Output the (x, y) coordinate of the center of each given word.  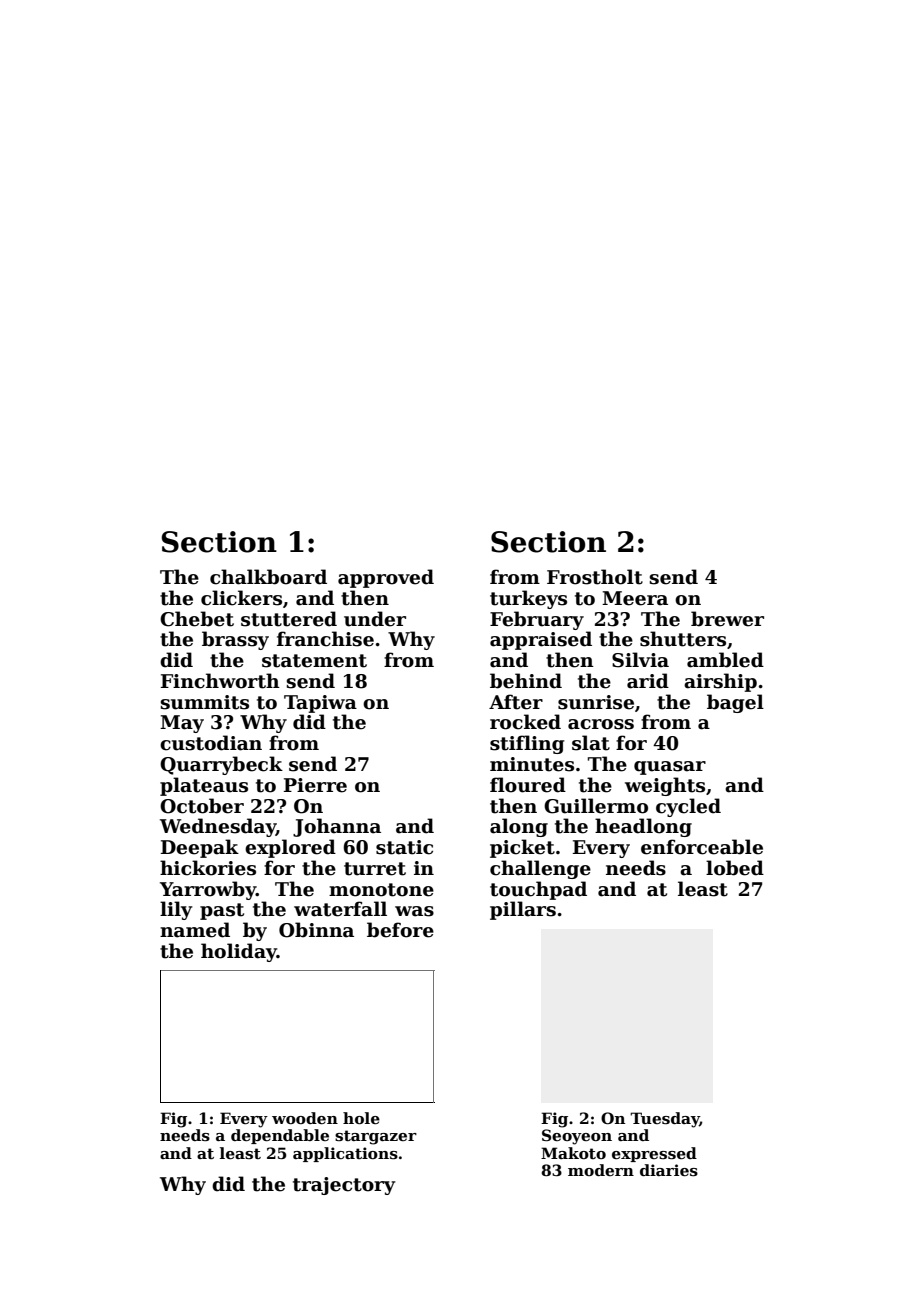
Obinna (316, 930)
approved (386, 578)
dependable (280, 1136)
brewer (727, 619)
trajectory (344, 1186)
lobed (735, 868)
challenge (540, 869)
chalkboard (268, 577)
